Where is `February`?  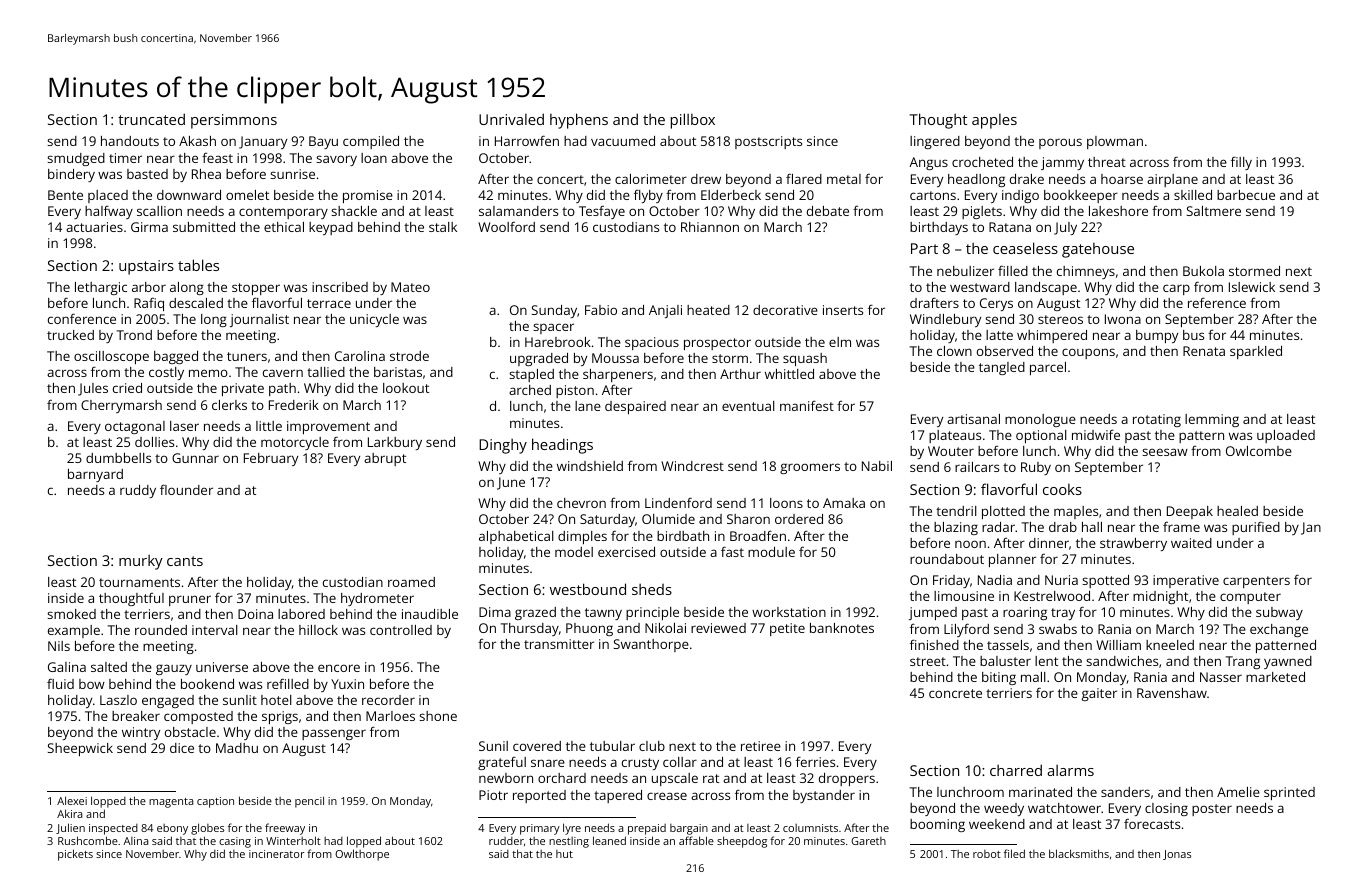 February is located at coordinates (271, 459).
